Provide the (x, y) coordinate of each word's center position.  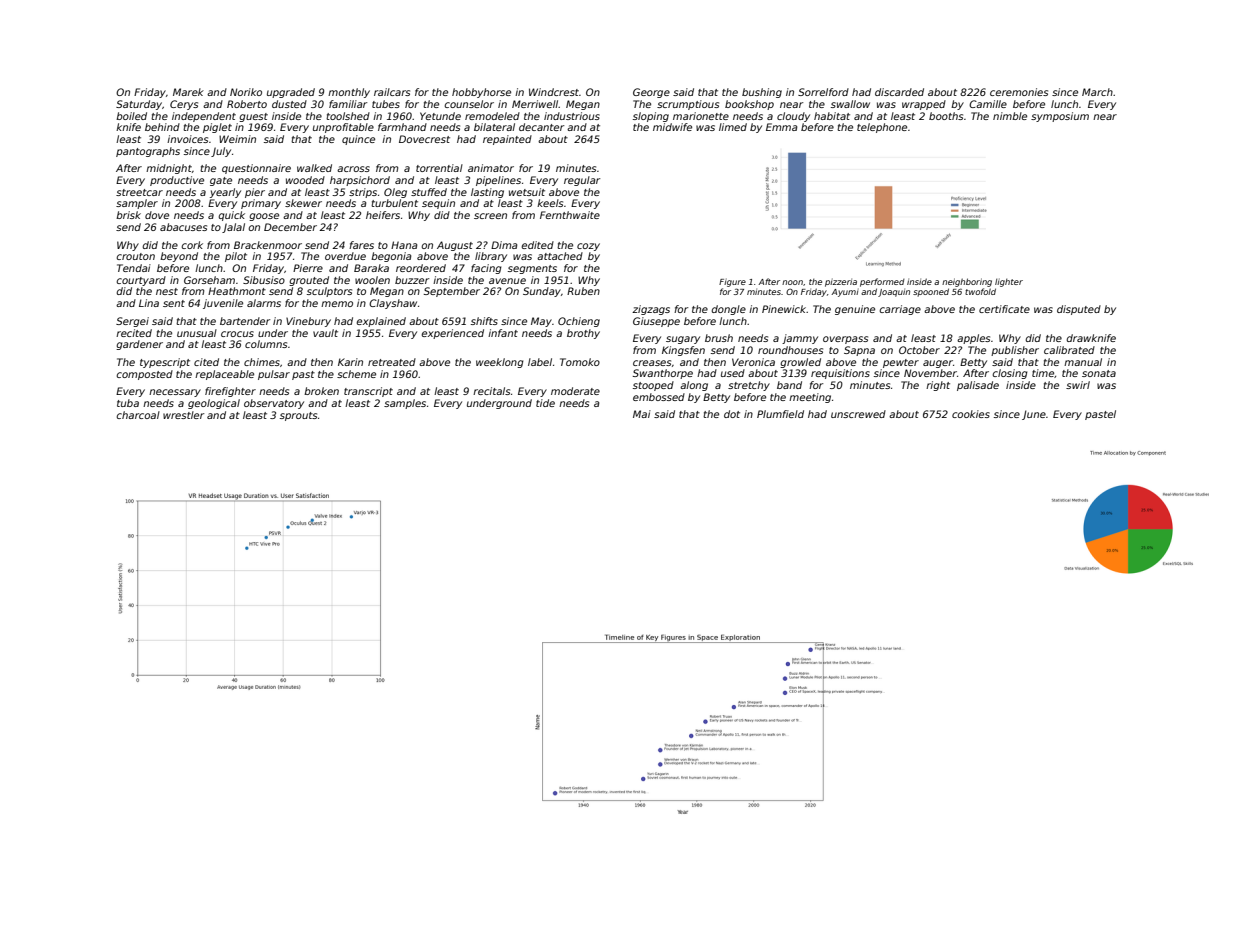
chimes (262, 362)
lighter (1009, 283)
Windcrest (554, 92)
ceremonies (1019, 92)
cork (192, 245)
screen (490, 216)
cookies (971, 414)
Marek (188, 92)
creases (652, 363)
